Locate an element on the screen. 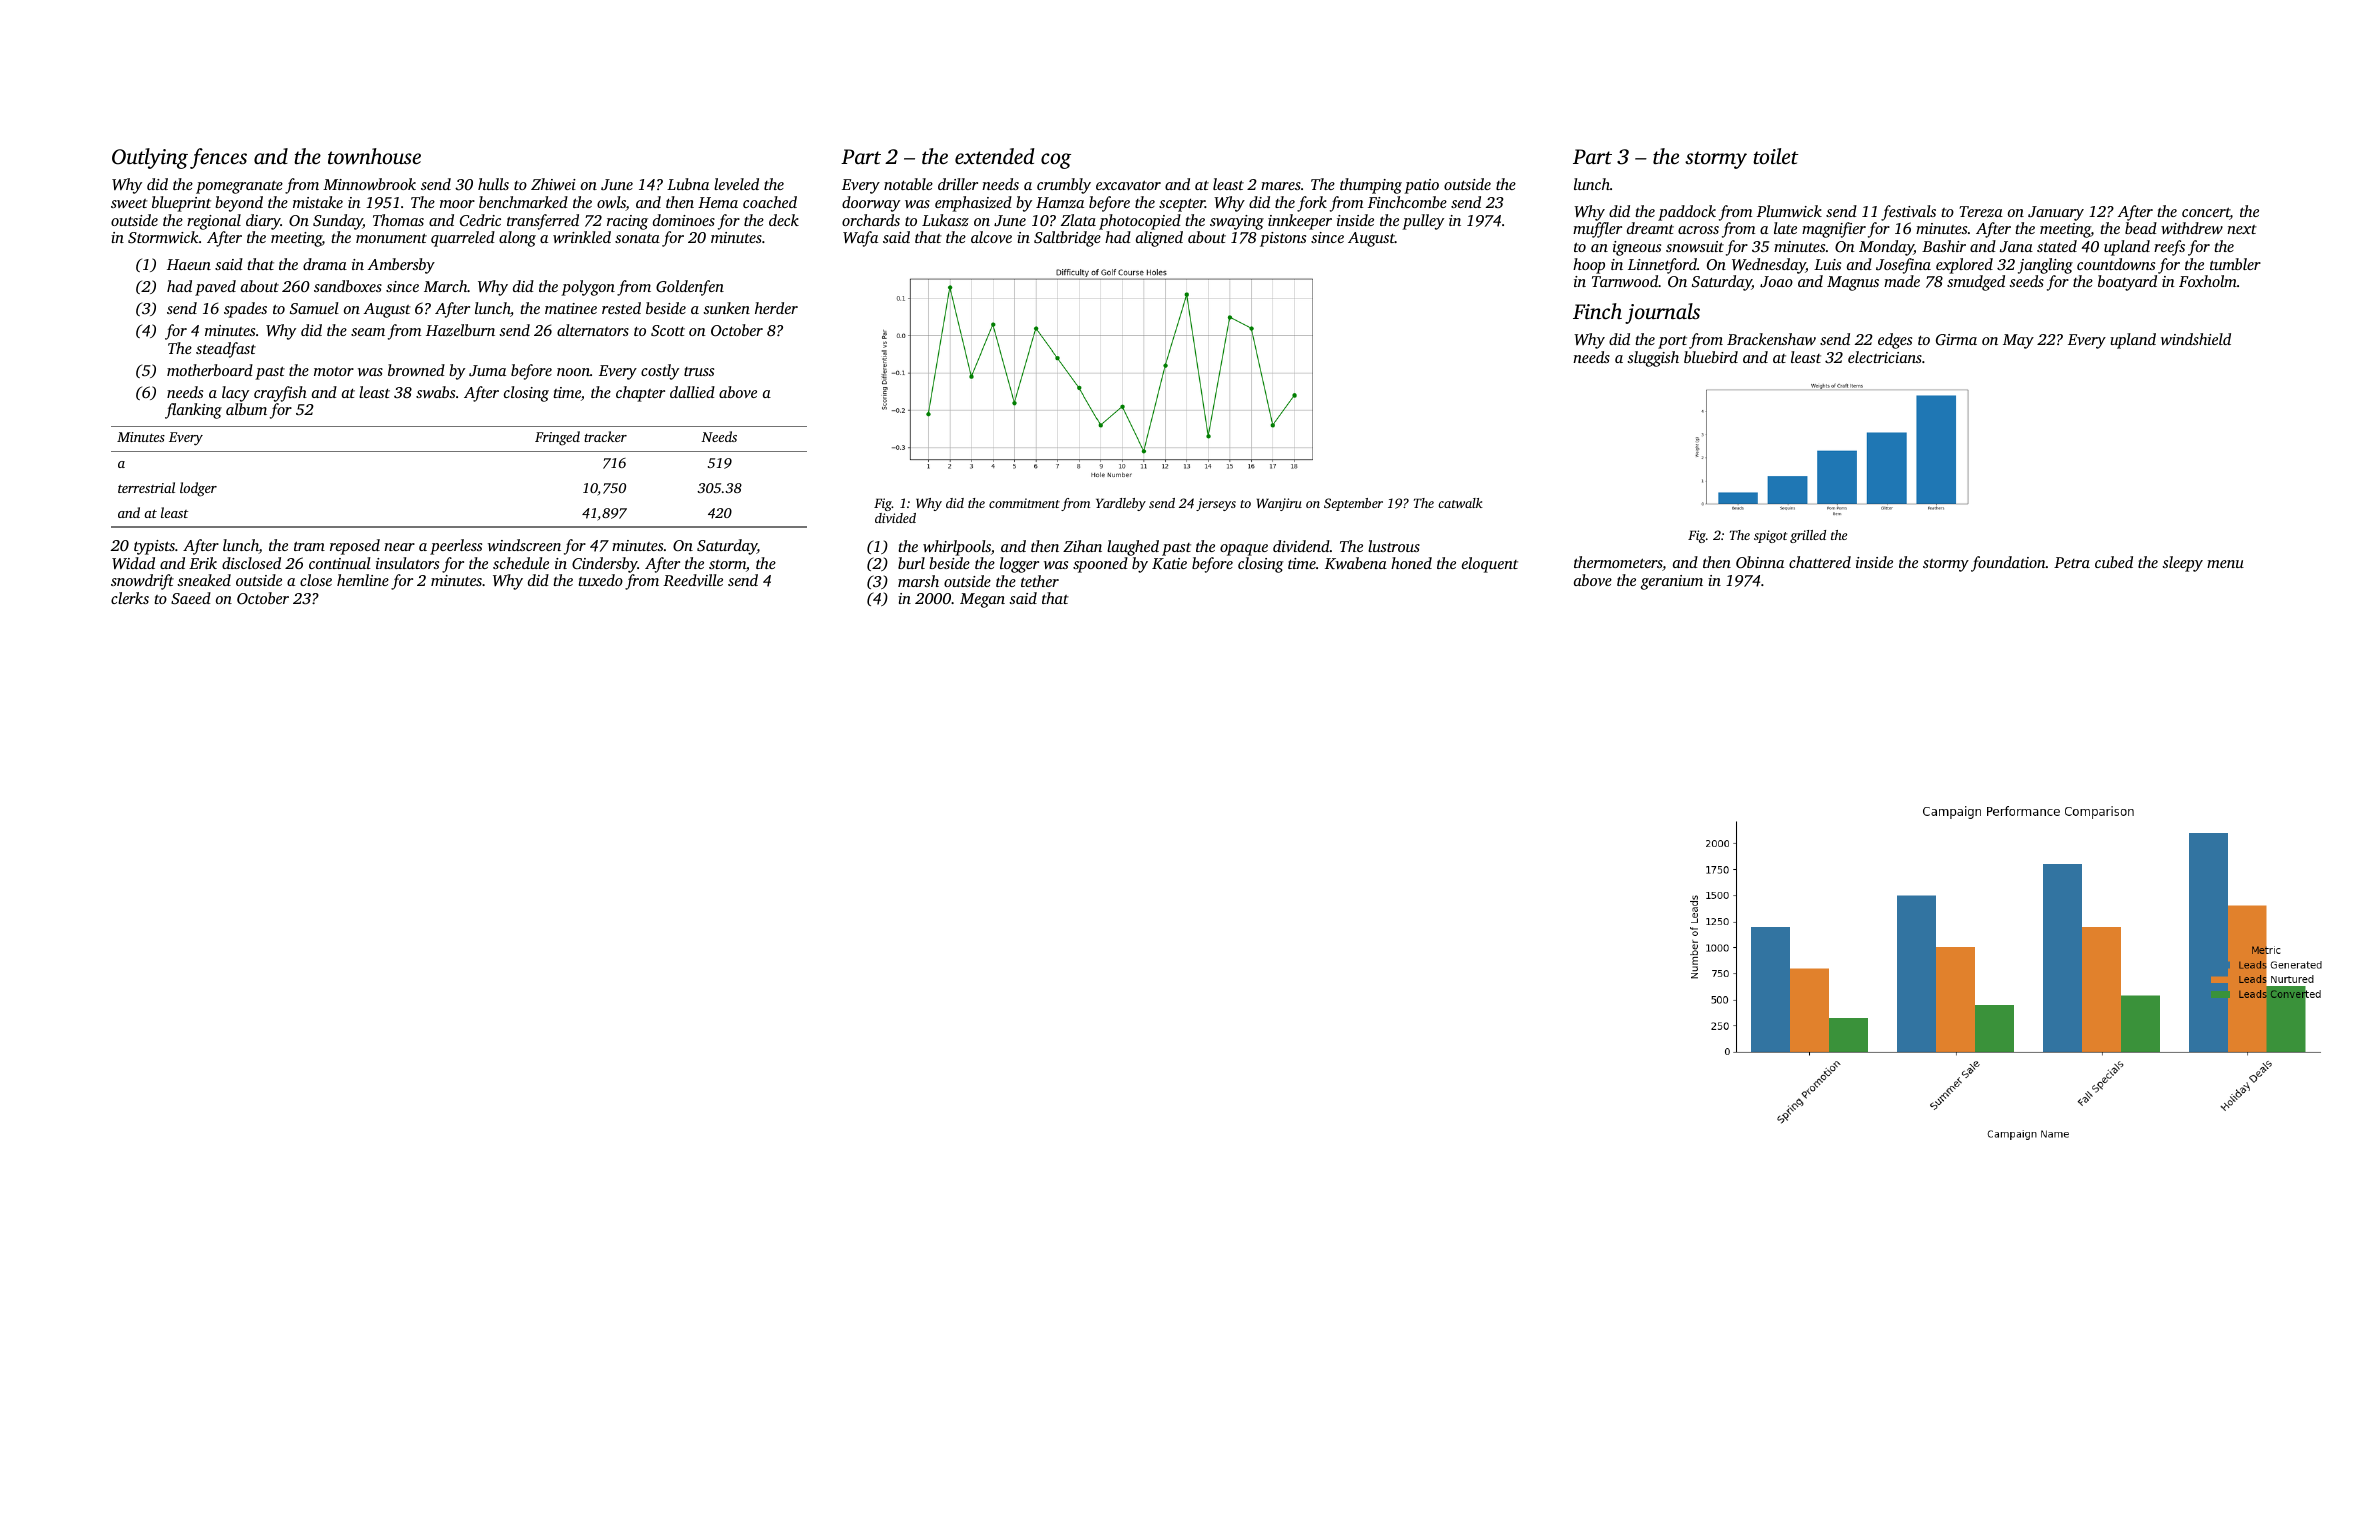  menu is located at coordinates (2225, 564).
